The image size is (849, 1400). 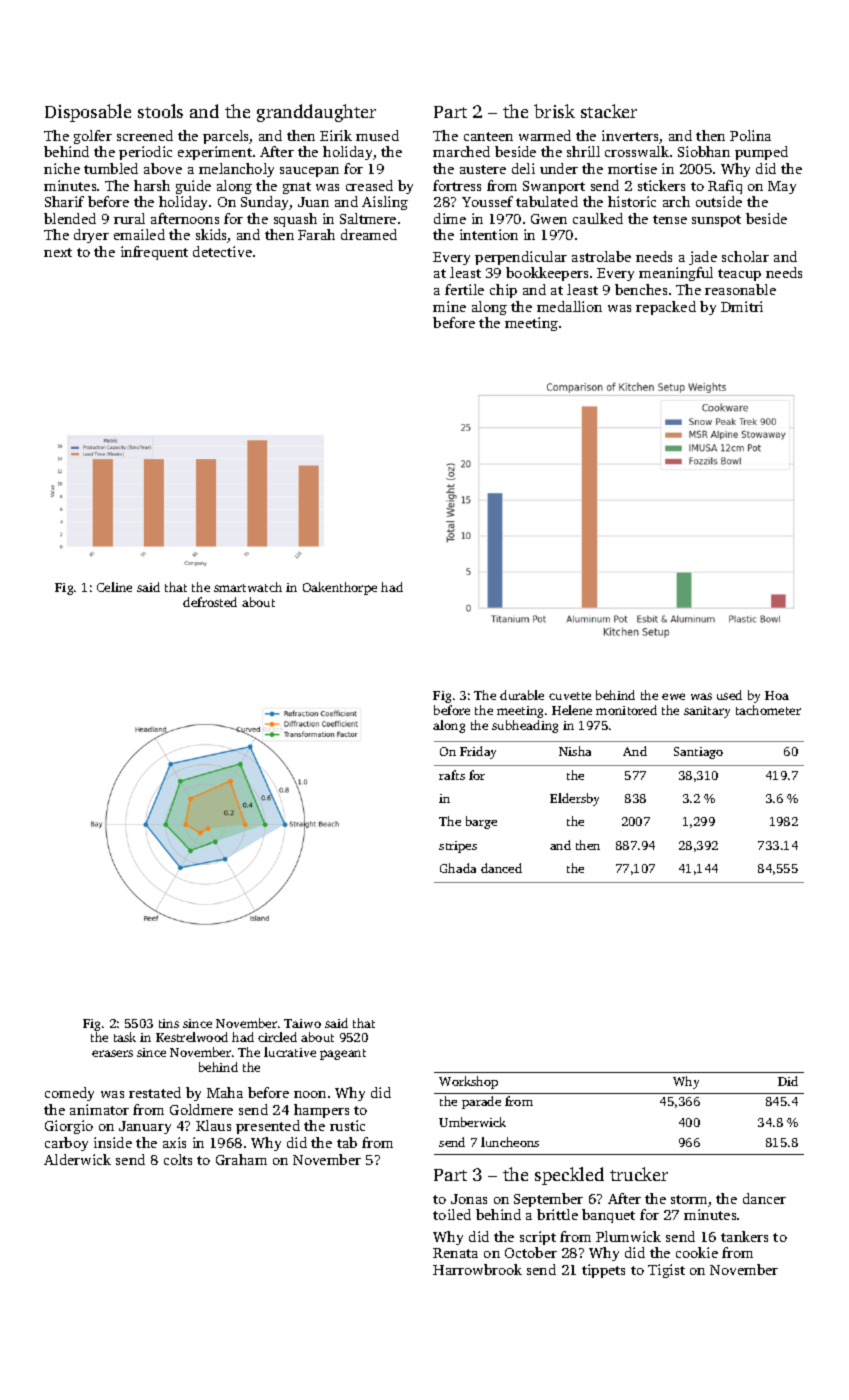 I want to click on stripes, so click(x=458, y=847).
